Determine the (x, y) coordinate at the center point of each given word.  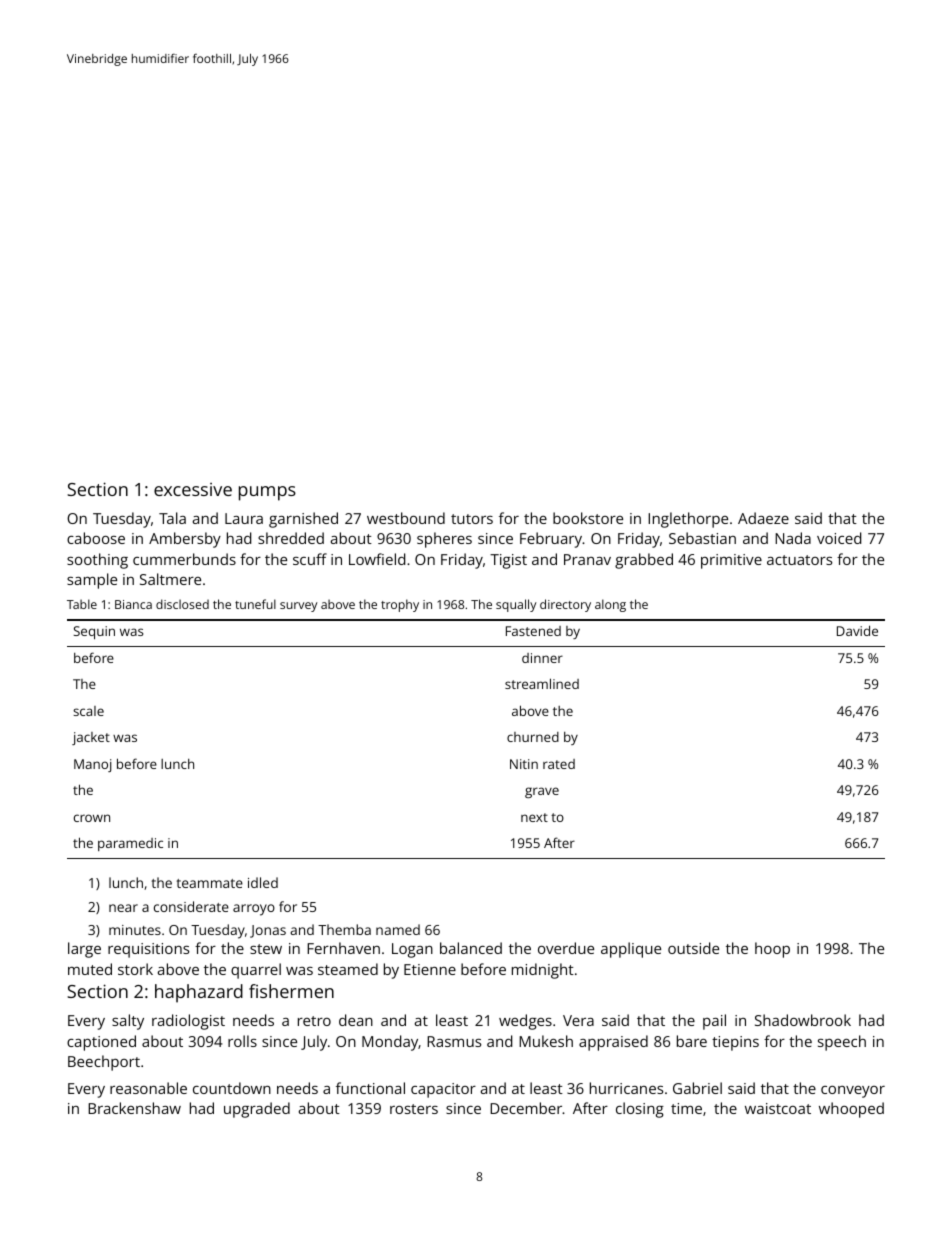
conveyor (853, 1092)
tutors (472, 519)
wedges (525, 1022)
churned (533, 737)
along (610, 605)
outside (693, 948)
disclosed (182, 604)
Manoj (93, 765)
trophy (400, 605)
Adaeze (763, 518)
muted (90, 969)
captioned (101, 1043)
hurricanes (626, 1088)
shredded (291, 538)
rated (559, 764)
